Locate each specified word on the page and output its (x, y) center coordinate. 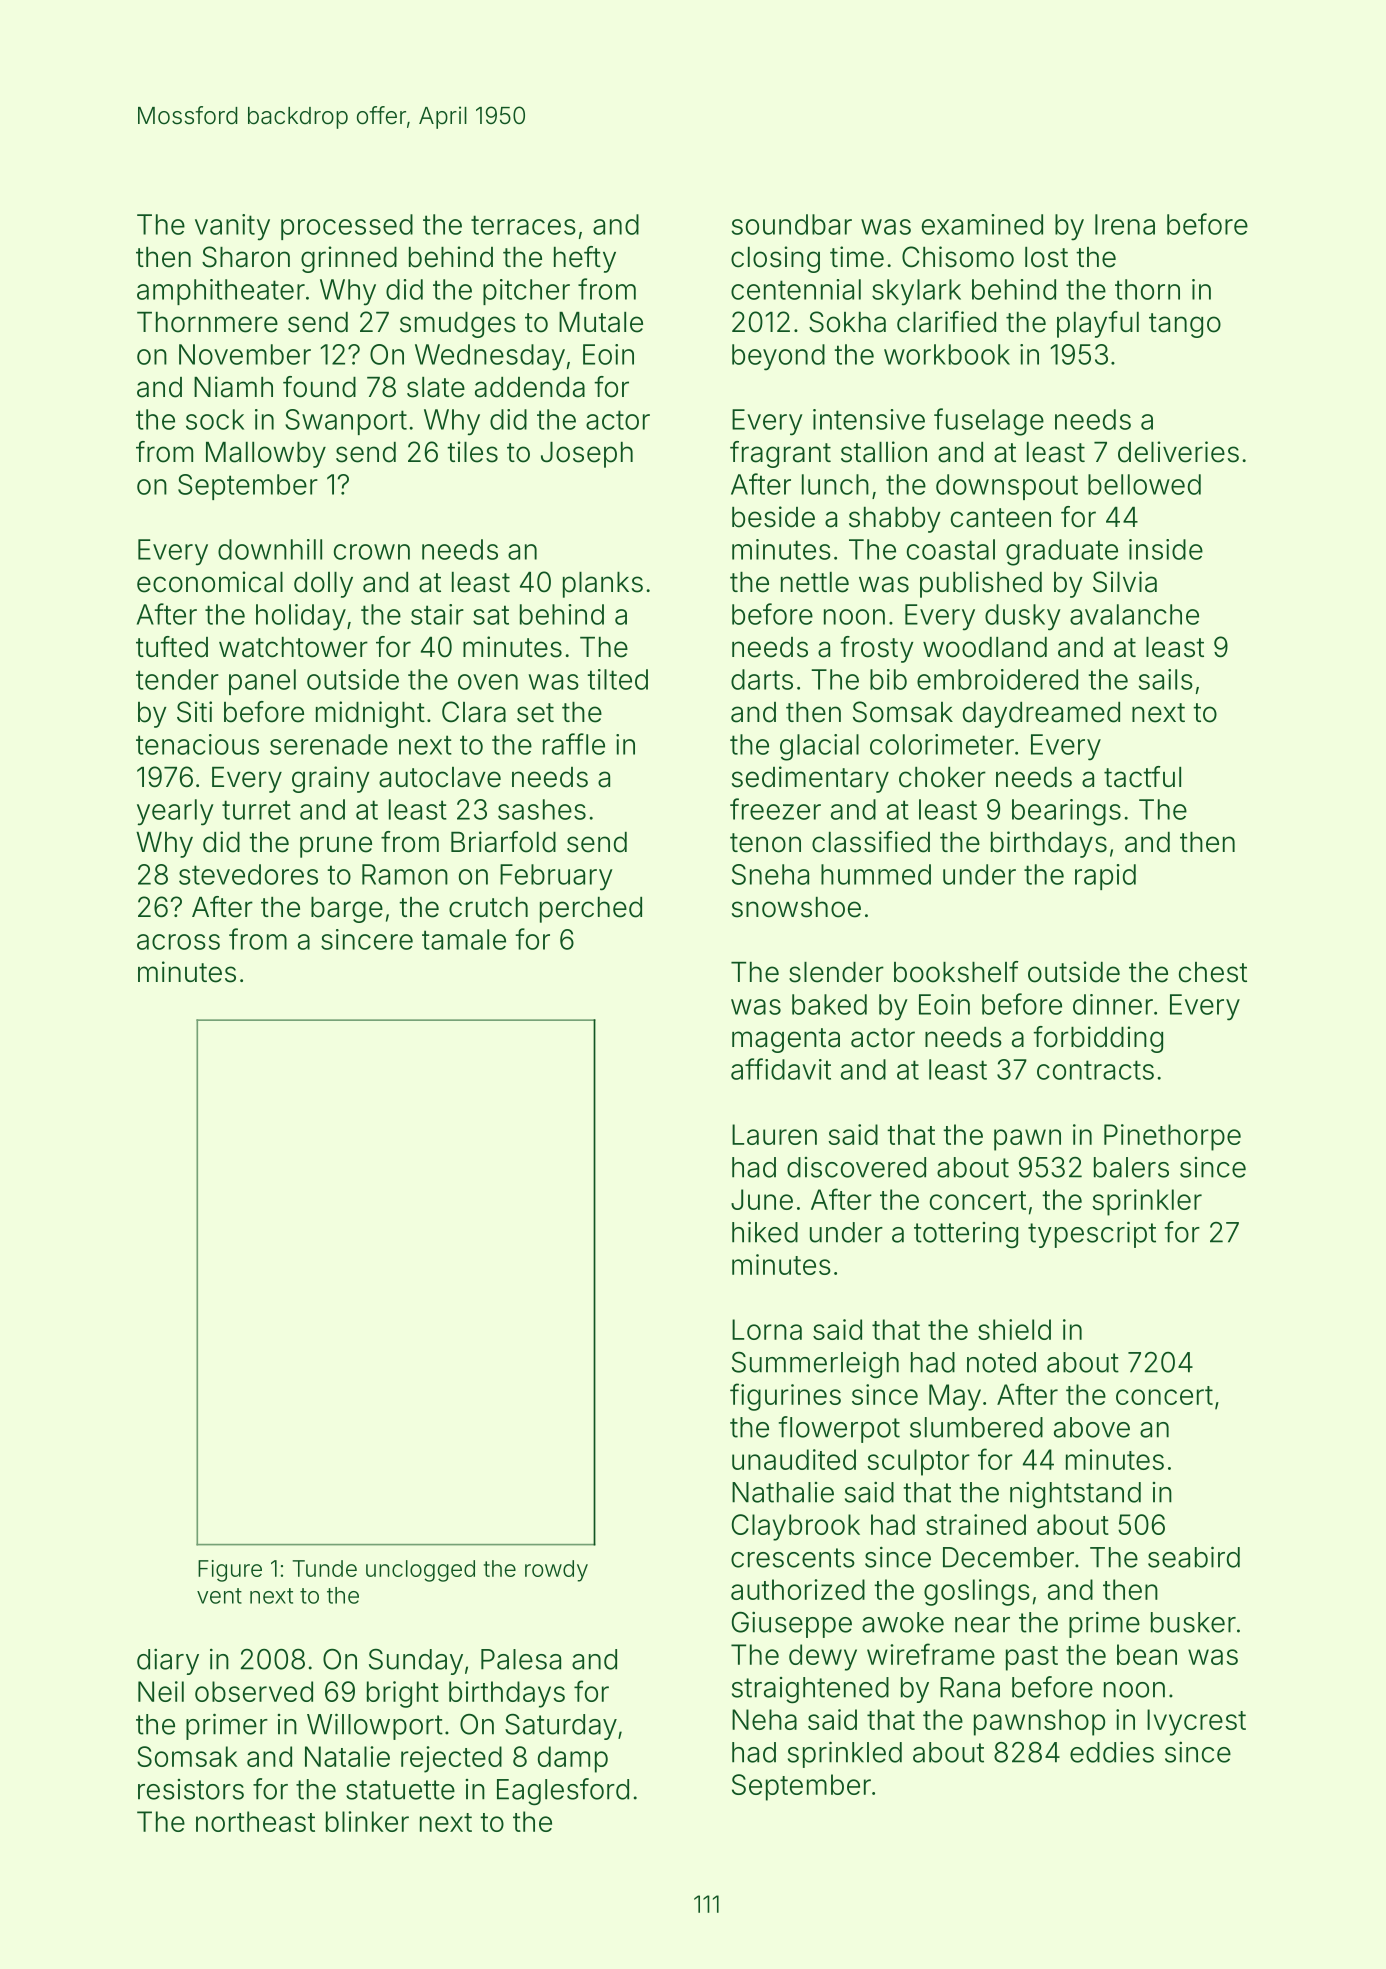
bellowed (1144, 484)
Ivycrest (1196, 1722)
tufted (172, 647)
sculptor (918, 1462)
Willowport (375, 1726)
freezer (775, 809)
